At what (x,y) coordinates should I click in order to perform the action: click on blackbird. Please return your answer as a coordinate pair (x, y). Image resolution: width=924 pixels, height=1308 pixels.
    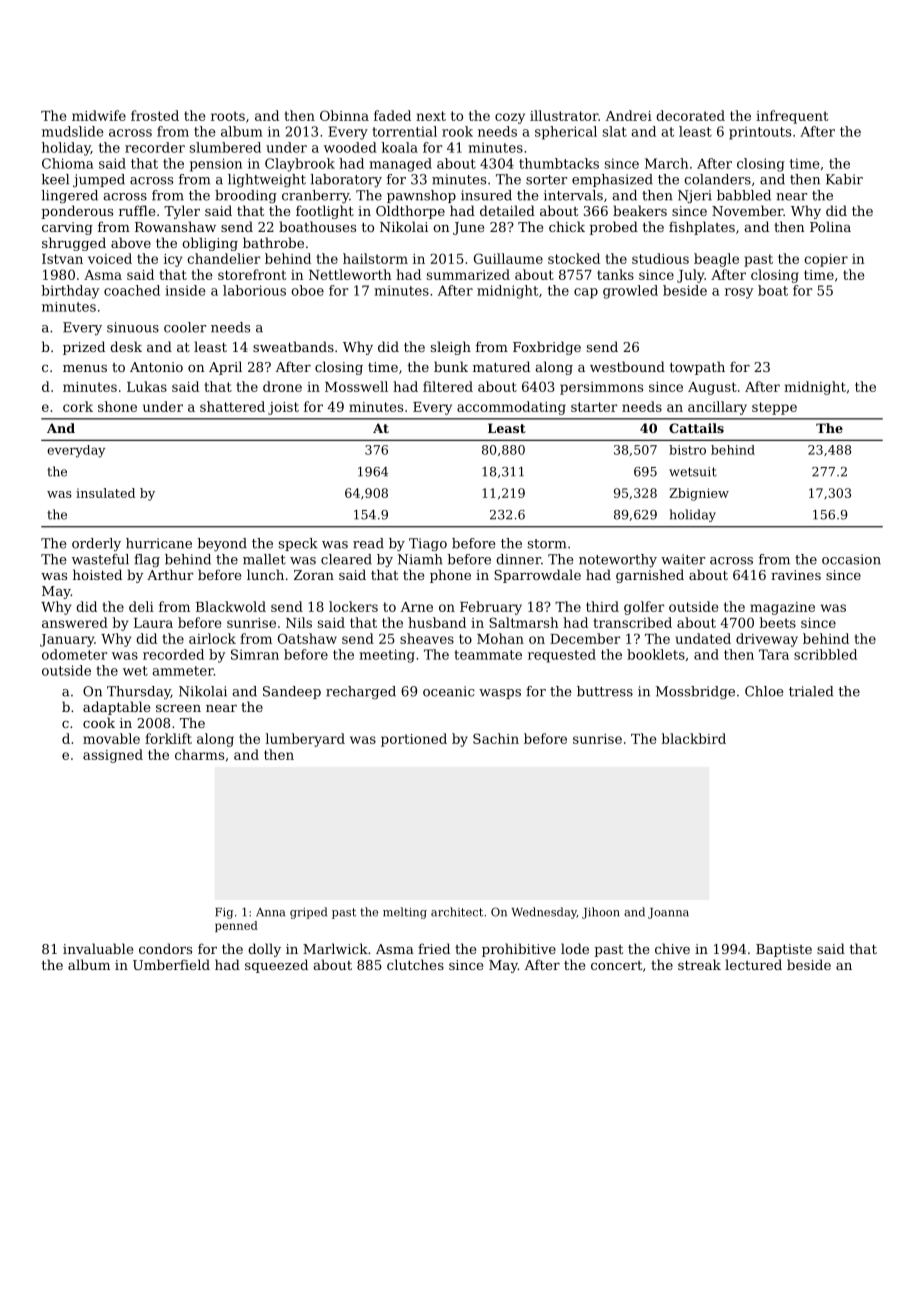
    Looking at the image, I should click on (693, 738).
